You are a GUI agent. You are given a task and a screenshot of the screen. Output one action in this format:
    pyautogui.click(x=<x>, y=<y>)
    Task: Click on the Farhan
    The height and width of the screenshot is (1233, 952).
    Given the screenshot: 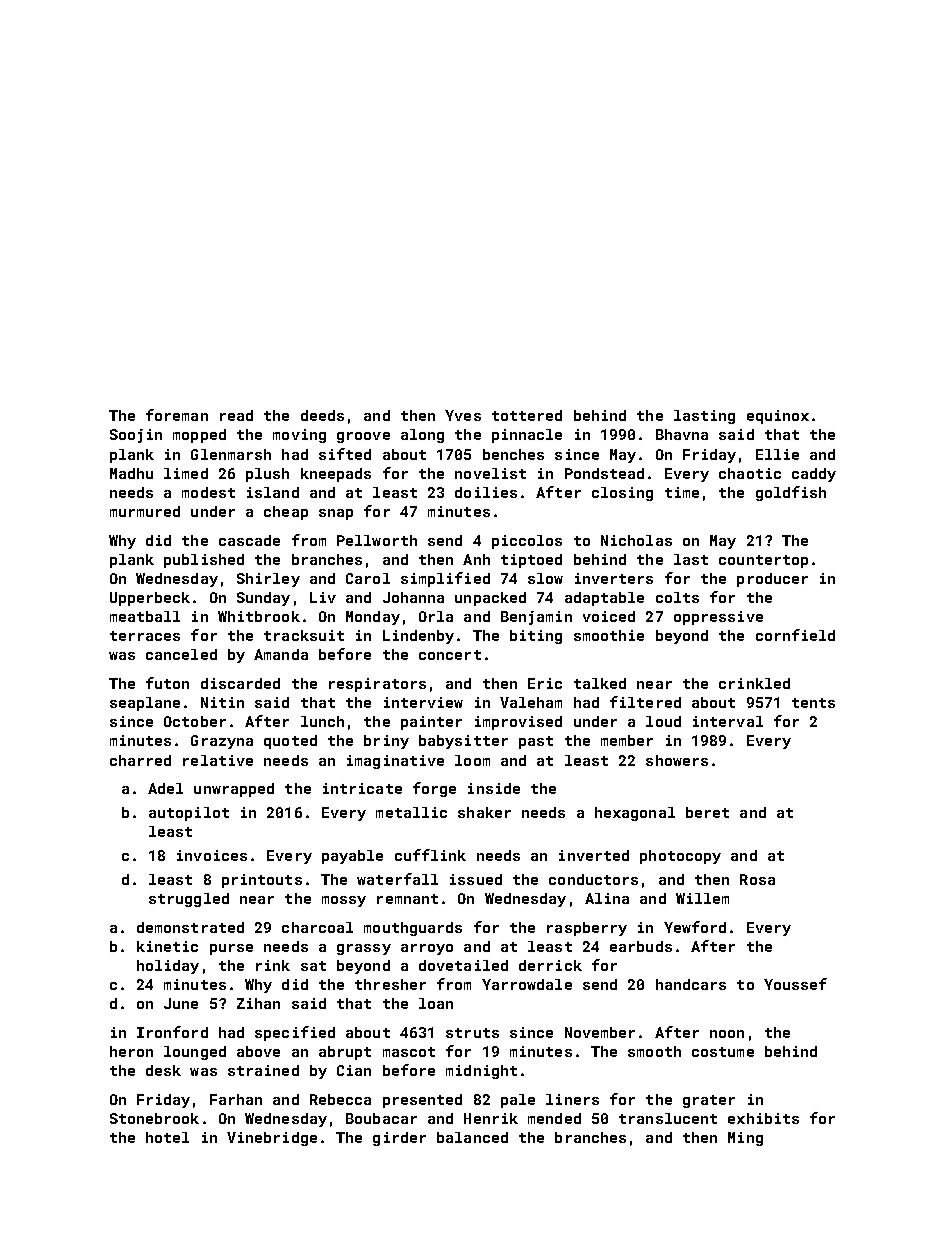 What is the action you would take?
    pyautogui.click(x=236, y=1099)
